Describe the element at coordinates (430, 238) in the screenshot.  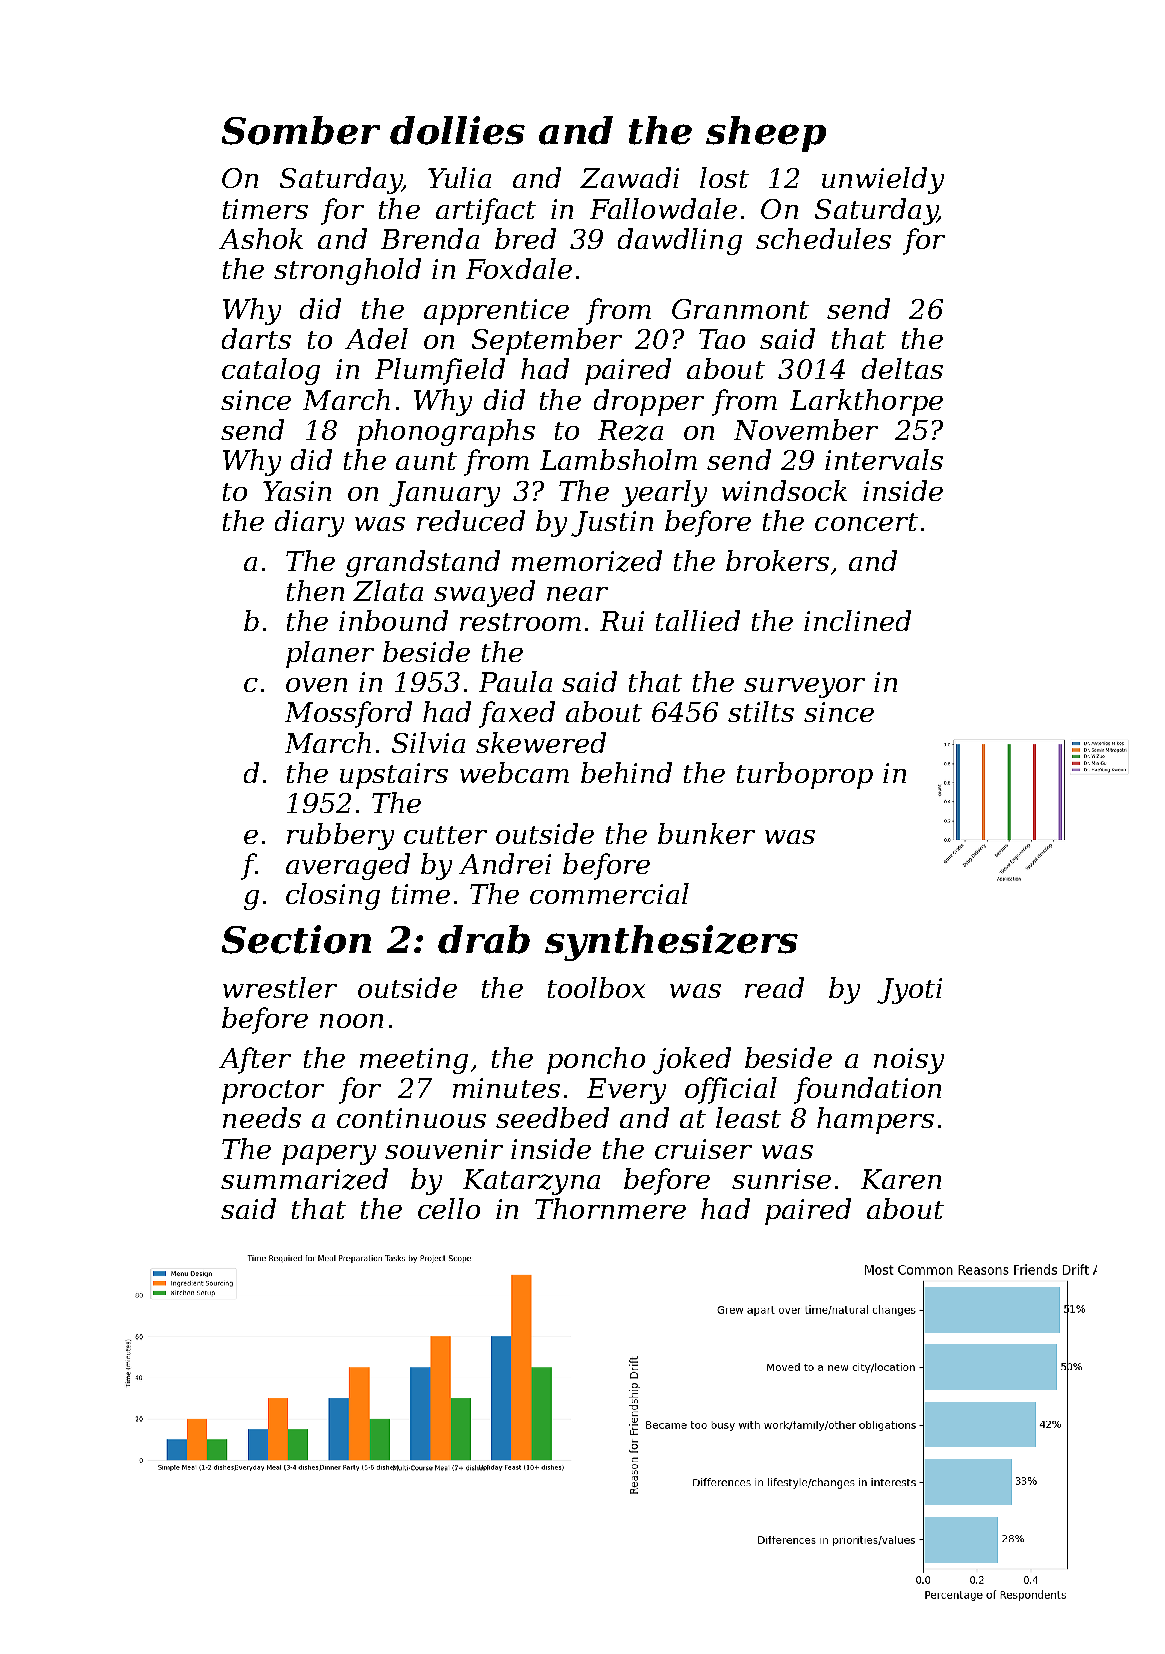
I see `Brenda` at that location.
